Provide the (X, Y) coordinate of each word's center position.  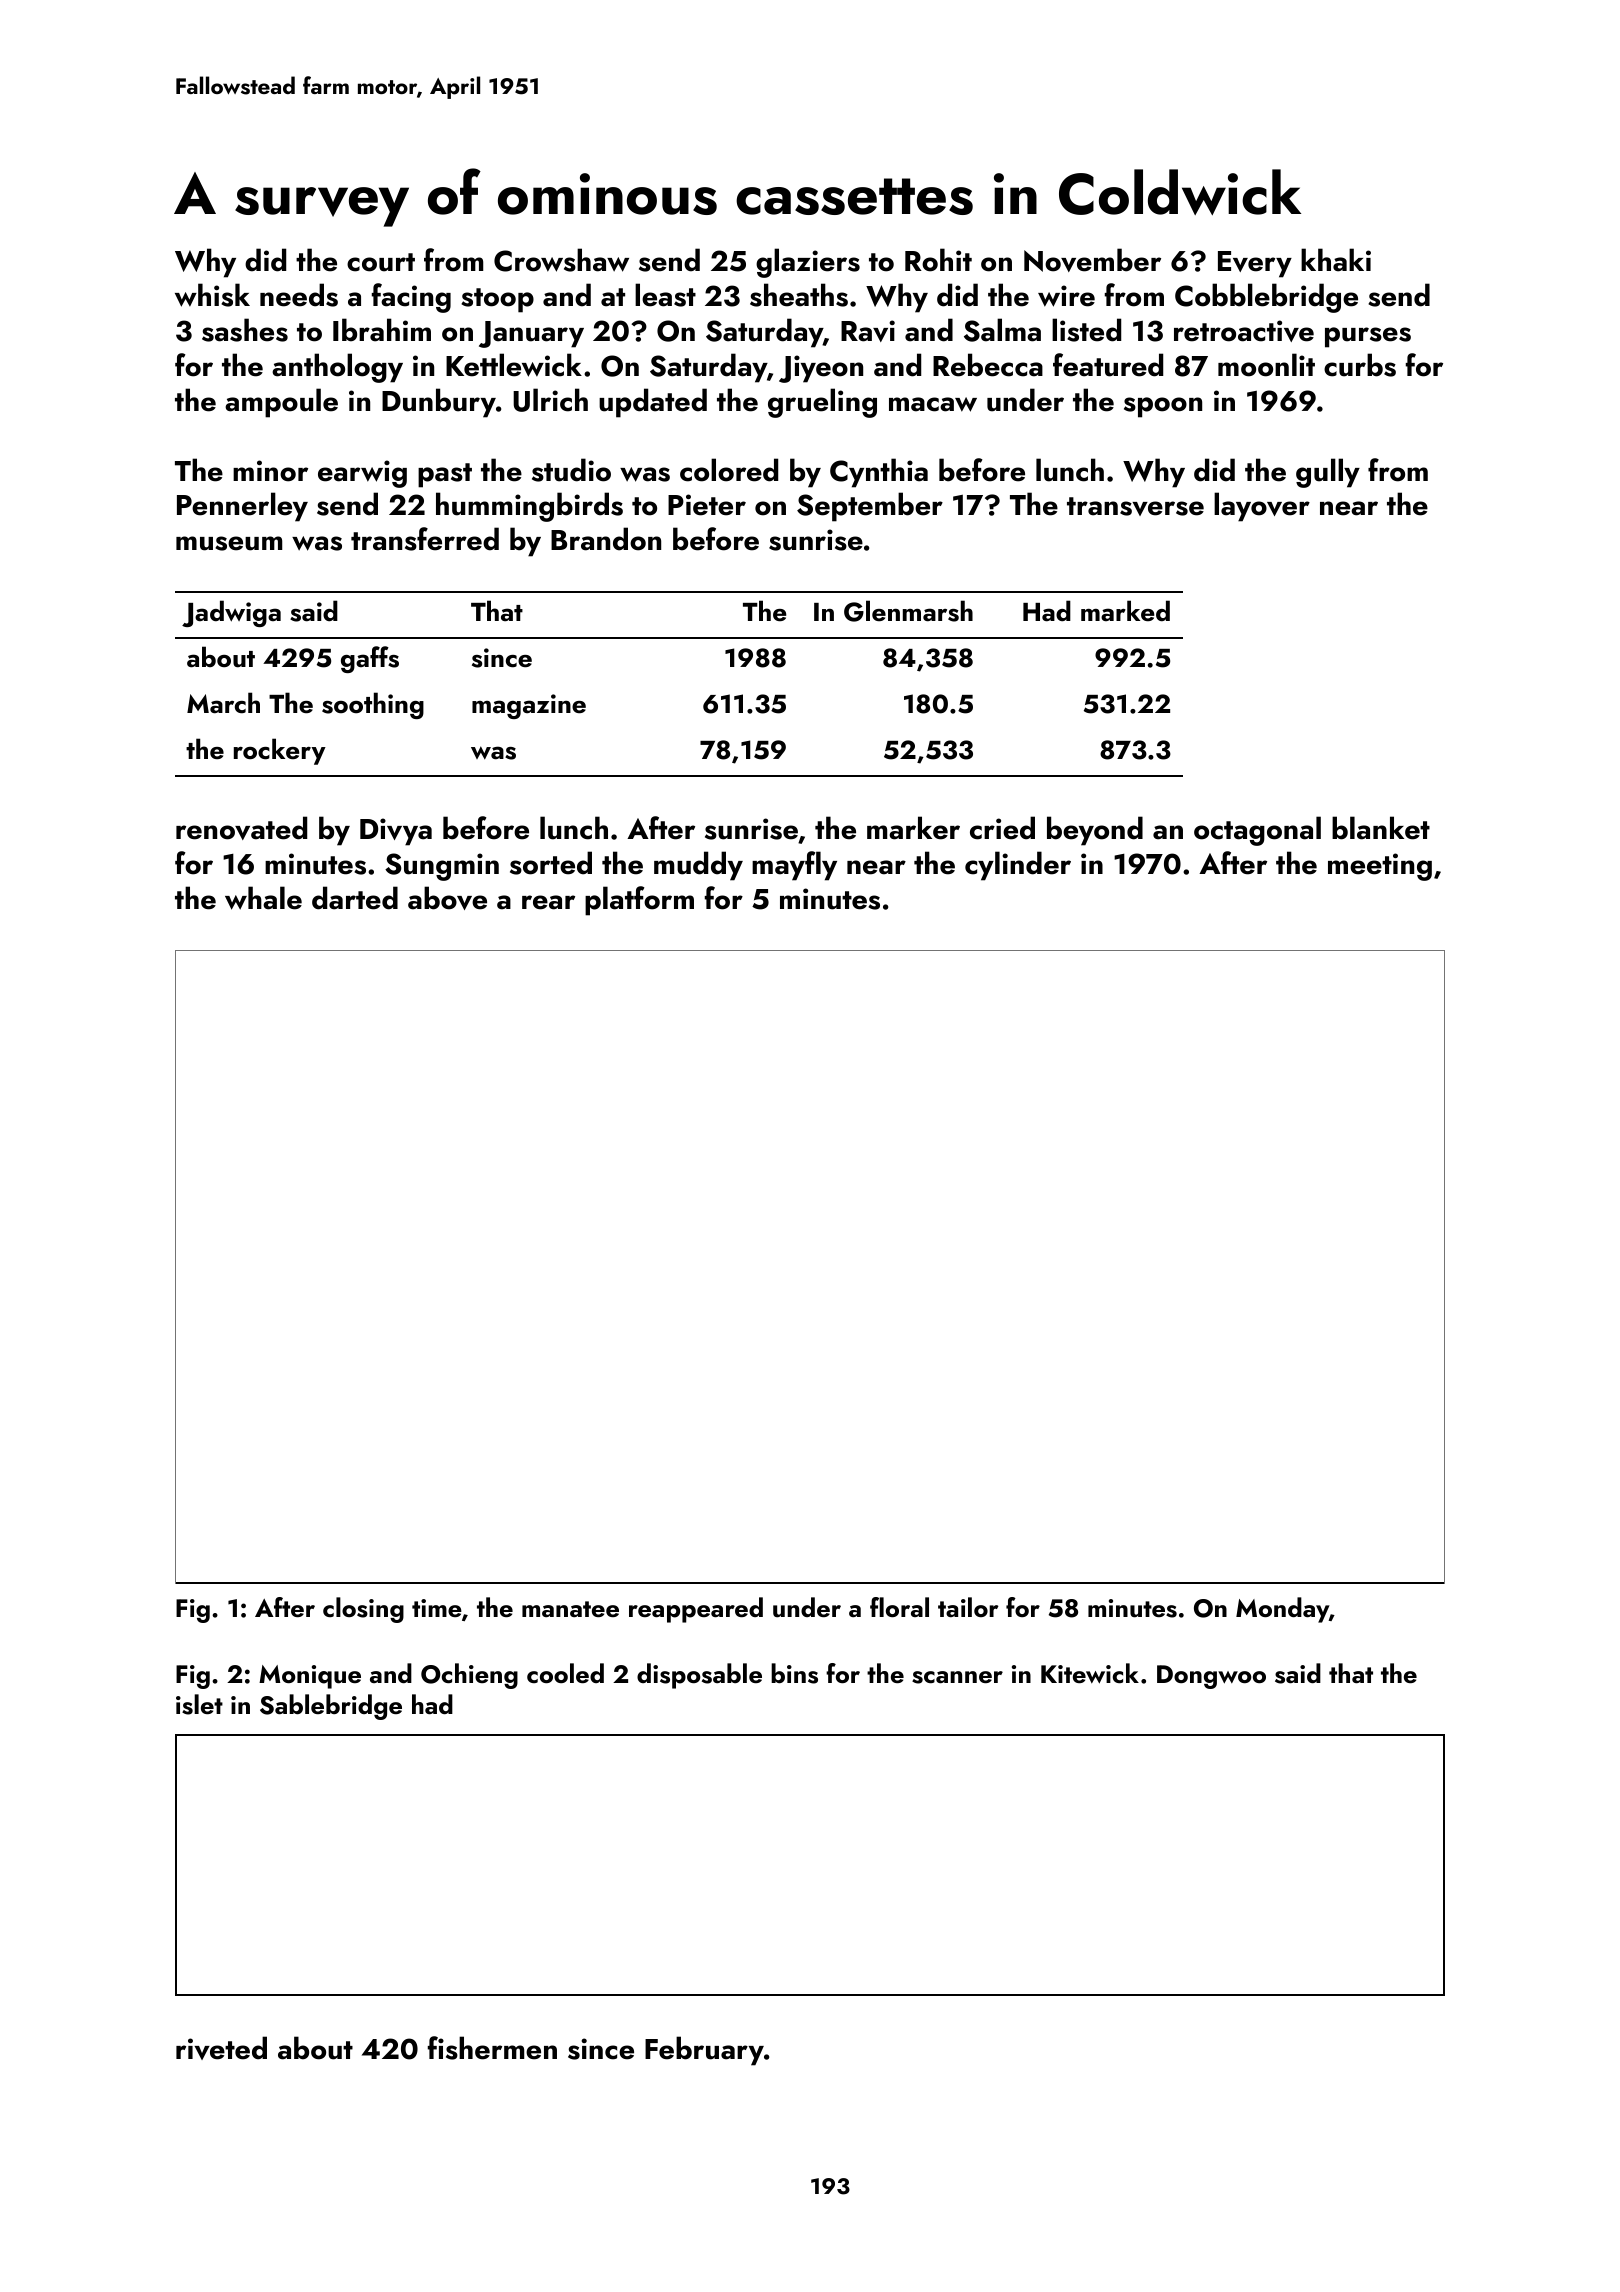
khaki (1336, 260)
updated (653, 403)
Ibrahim (382, 330)
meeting (1380, 867)
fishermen (492, 2048)
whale (263, 898)
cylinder (1018, 866)
